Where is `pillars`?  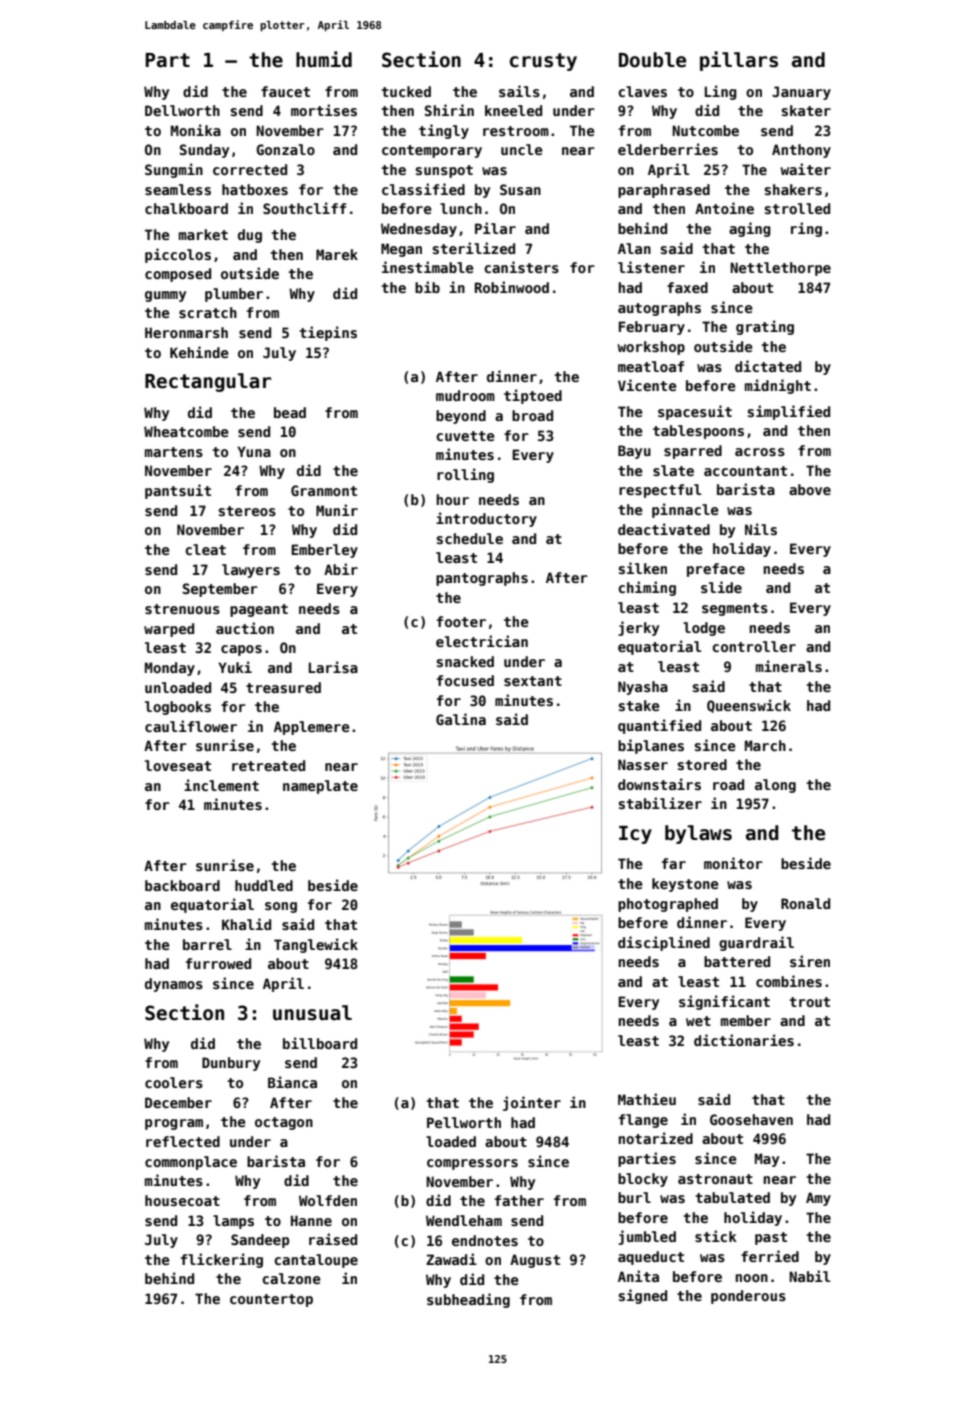
pillars is located at coordinates (739, 61).
